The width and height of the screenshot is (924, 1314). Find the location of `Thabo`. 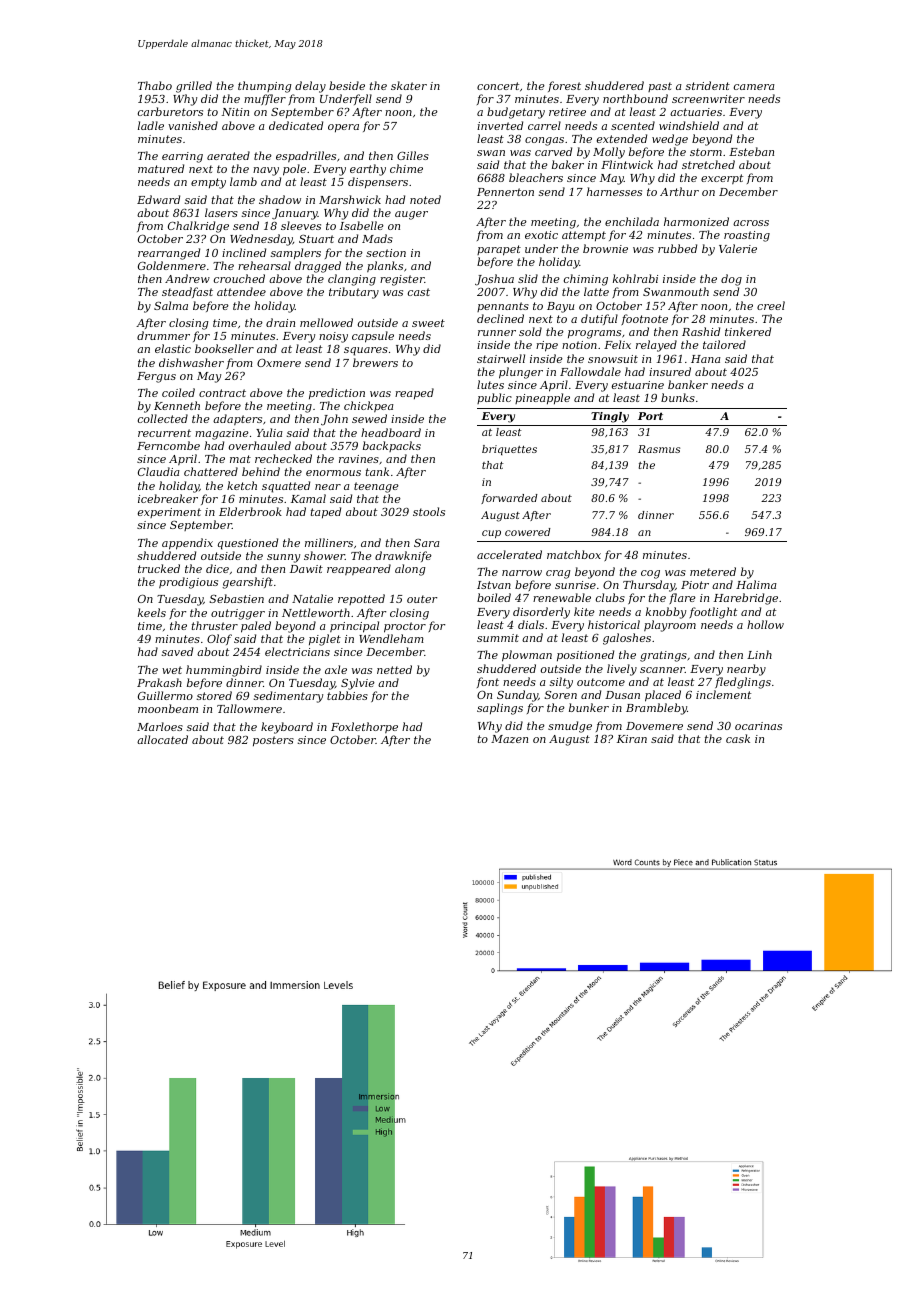

Thabo is located at coordinates (155, 85).
